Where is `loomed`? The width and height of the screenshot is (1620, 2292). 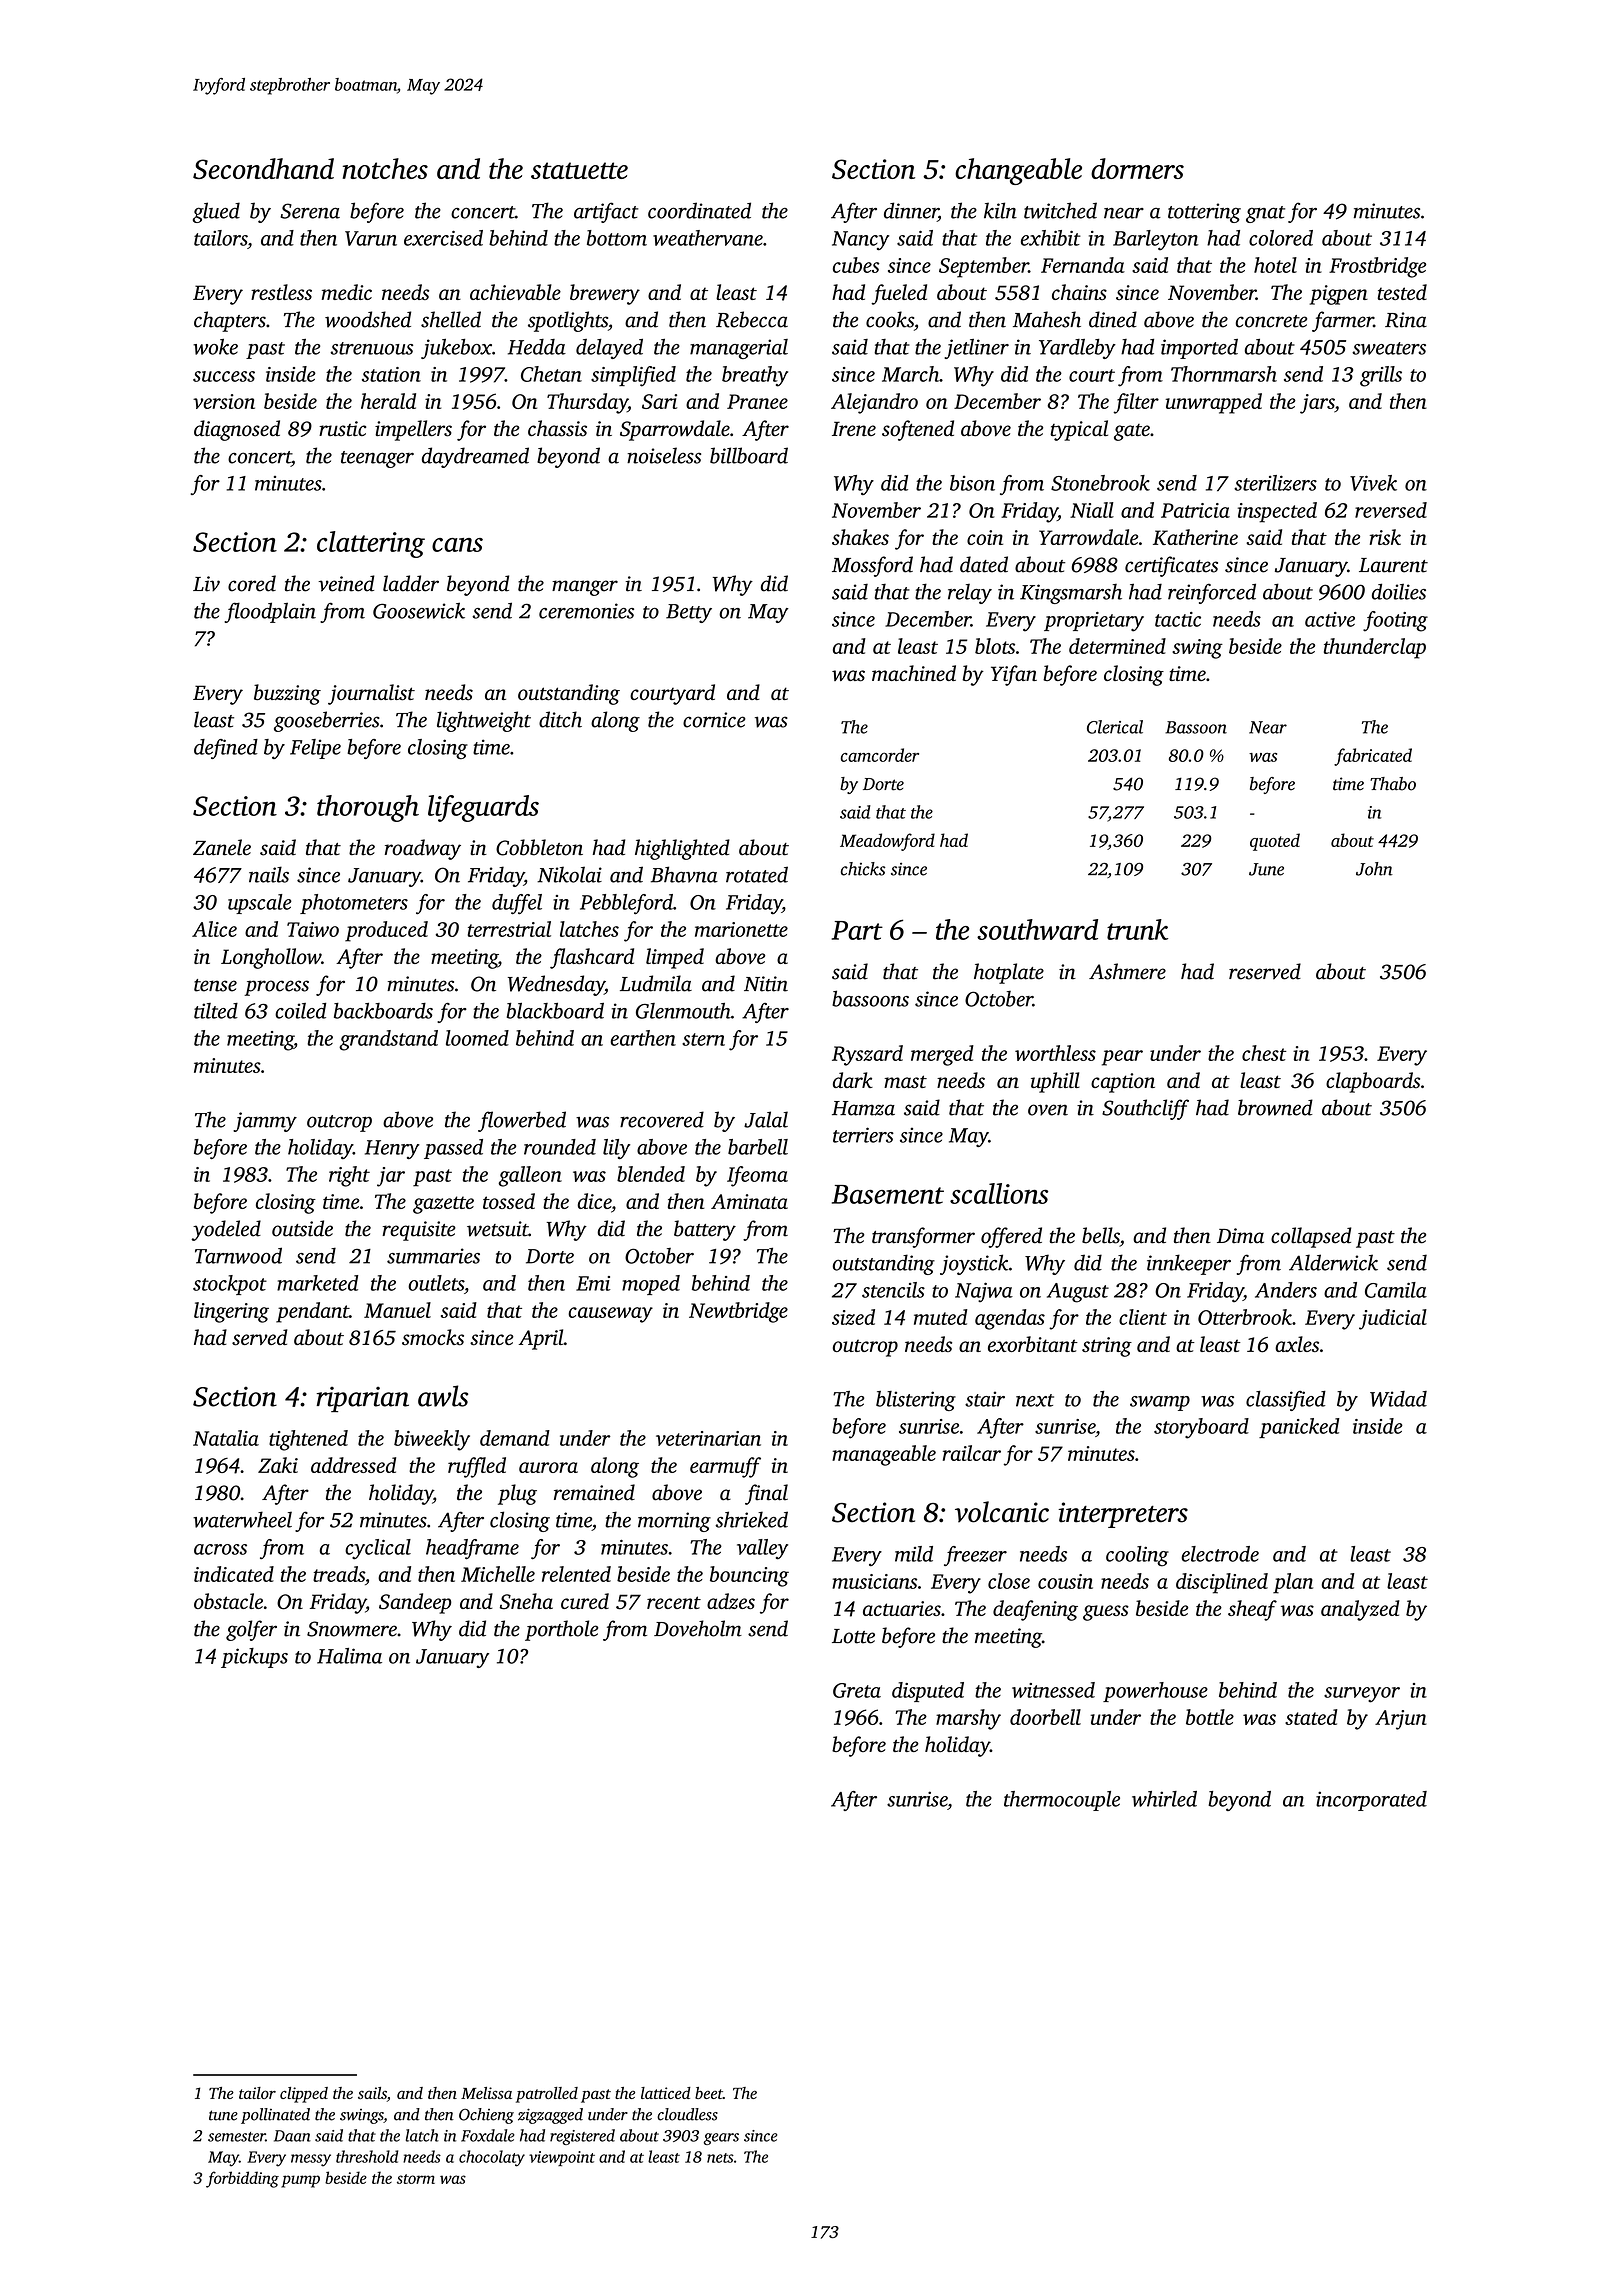 loomed is located at coordinates (477, 1038).
